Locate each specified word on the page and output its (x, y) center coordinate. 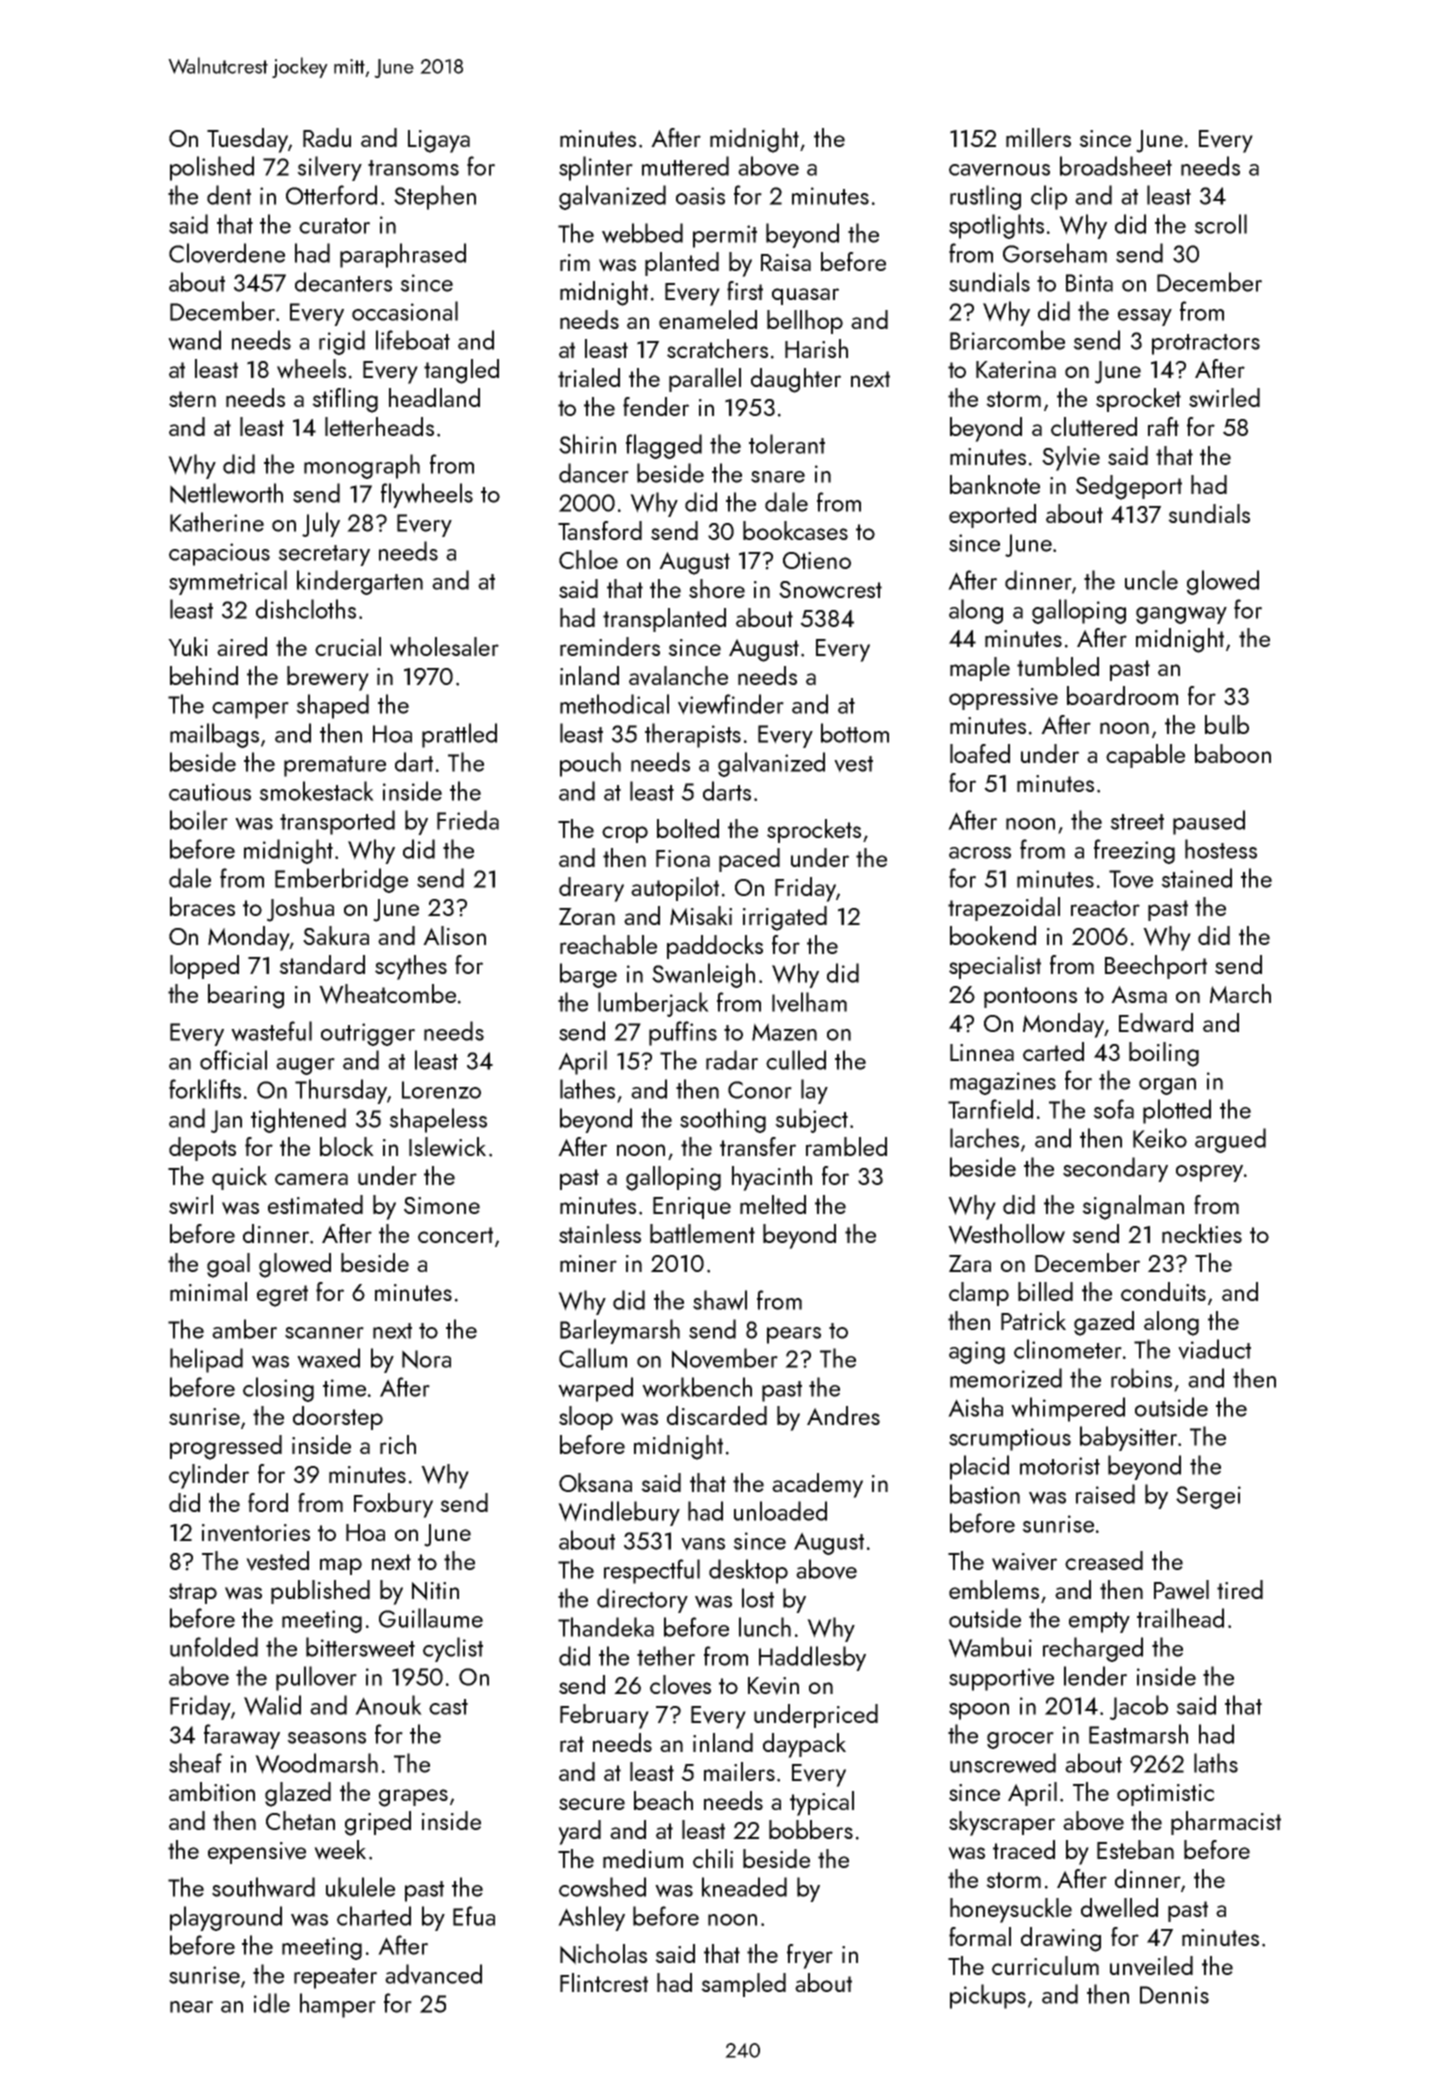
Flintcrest (604, 1982)
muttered (685, 166)
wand (194, 340)
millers (1038, 137)
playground (226, 1918)
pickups (988, 1996)
